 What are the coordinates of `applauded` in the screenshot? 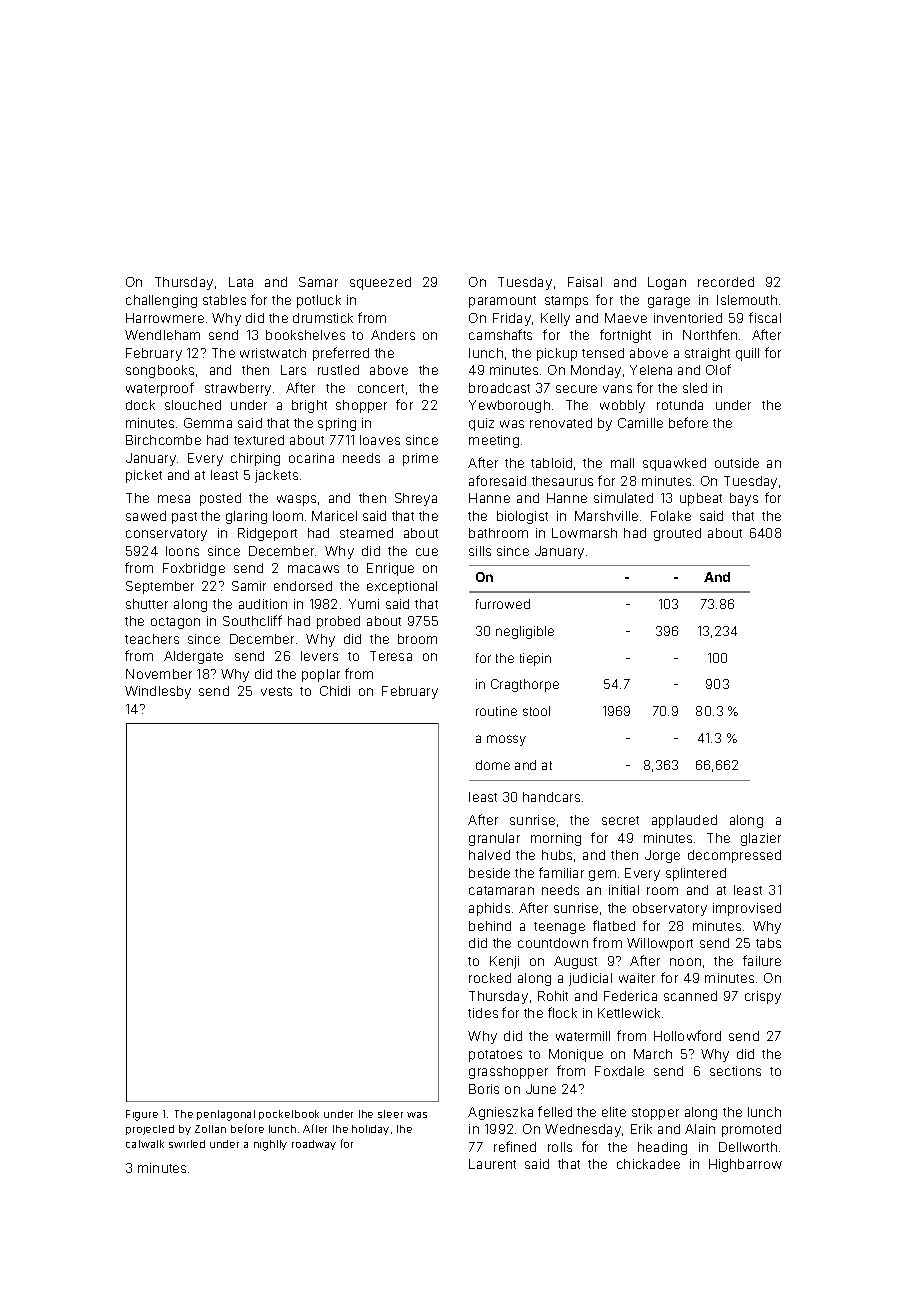 It's located at (684, 821).
